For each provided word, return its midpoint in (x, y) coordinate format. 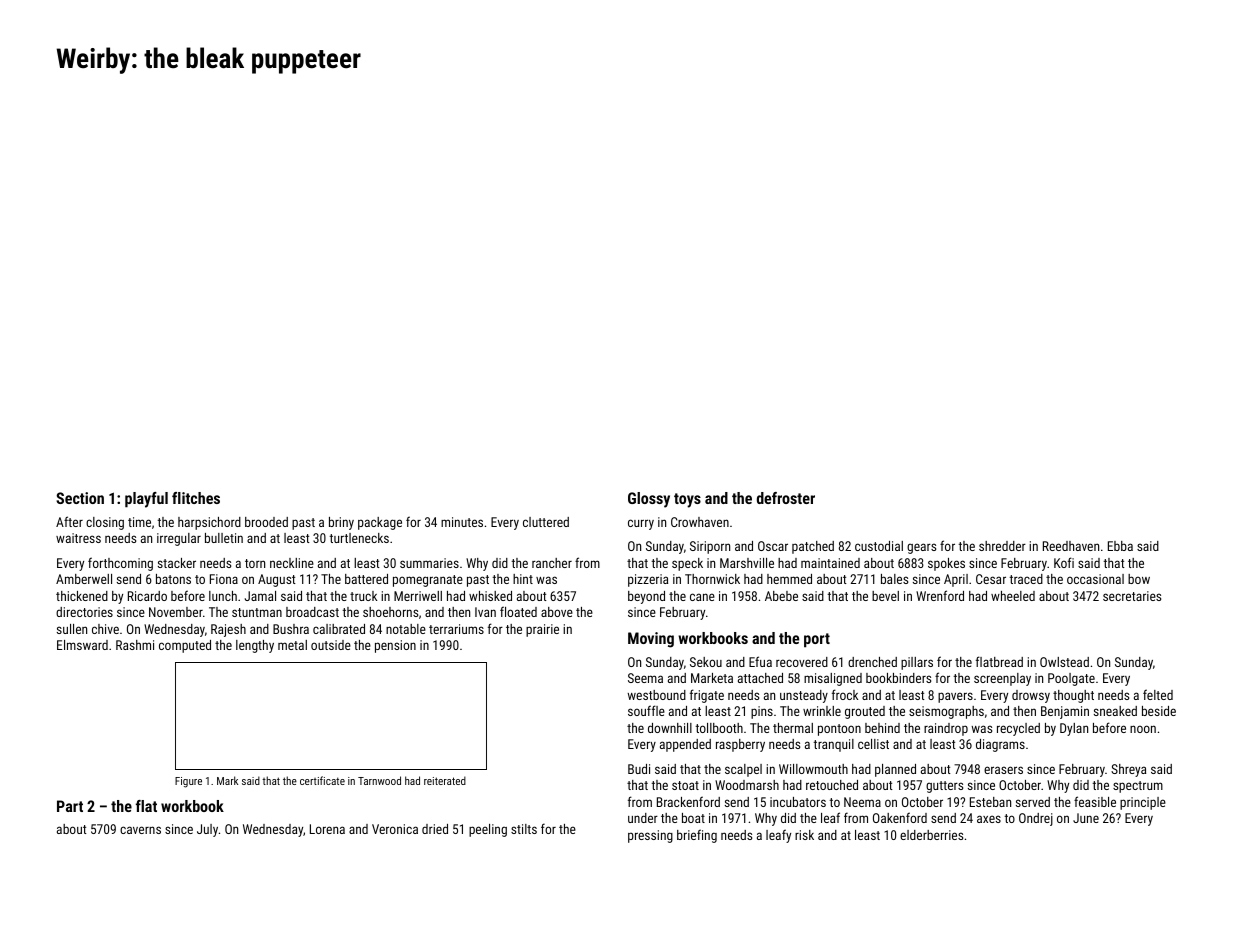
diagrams (1000, 745)
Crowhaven (700, 522)
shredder (1002, 546)
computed (185, 646)
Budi (639, 769)
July (207, 830)
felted (1158, 694)
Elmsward (82, 645)
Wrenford (940, 595)
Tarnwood (379, 780)
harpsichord (209, 523)
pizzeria (648, 580)
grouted (865, 712)
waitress (78, 538)
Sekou (706, 662)
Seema (645, 678)
